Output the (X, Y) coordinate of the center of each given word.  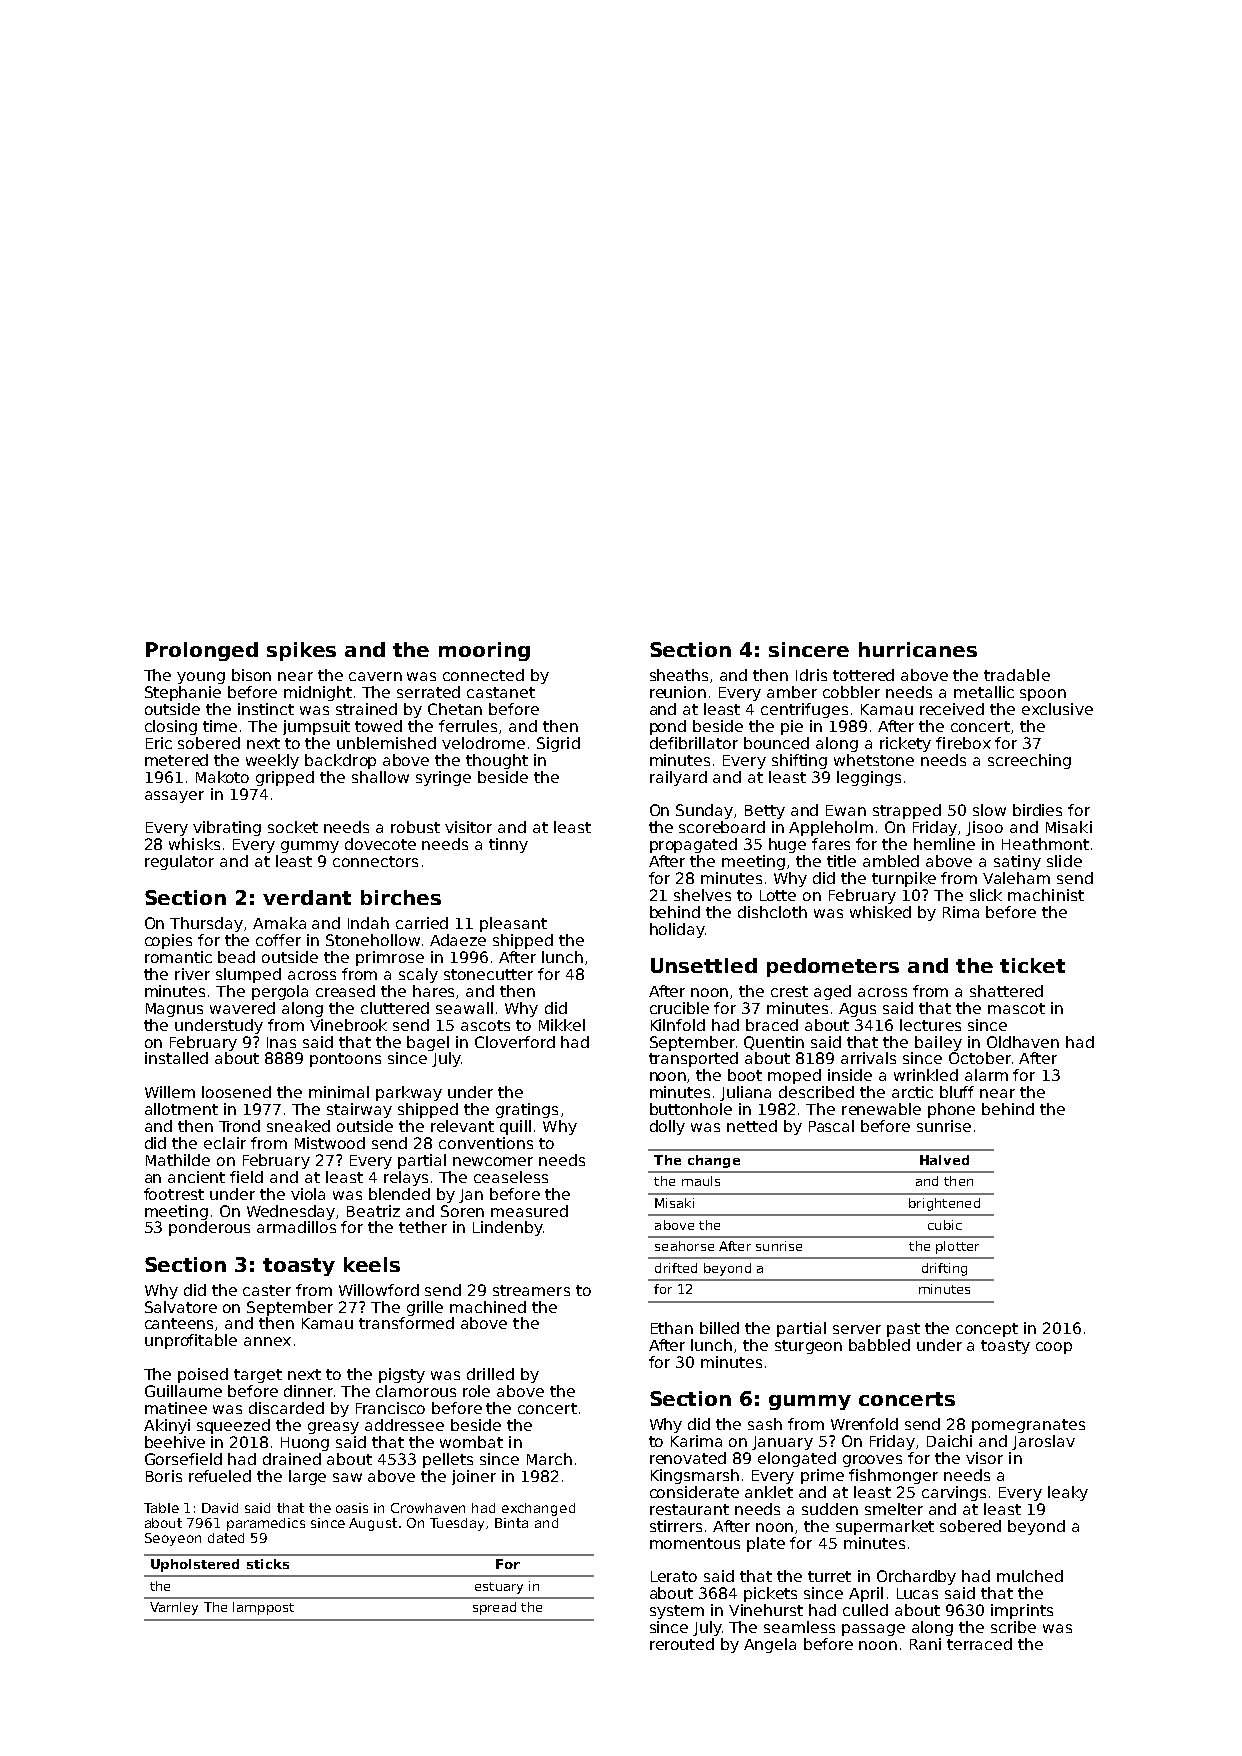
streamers (531, 1290)
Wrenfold (864, 1424)
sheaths (679, 675)
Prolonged (202, 651)
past (903, 1330)
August (373, 1524)
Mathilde (178, 1160)
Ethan (672, 1328)
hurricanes (918, 649)
